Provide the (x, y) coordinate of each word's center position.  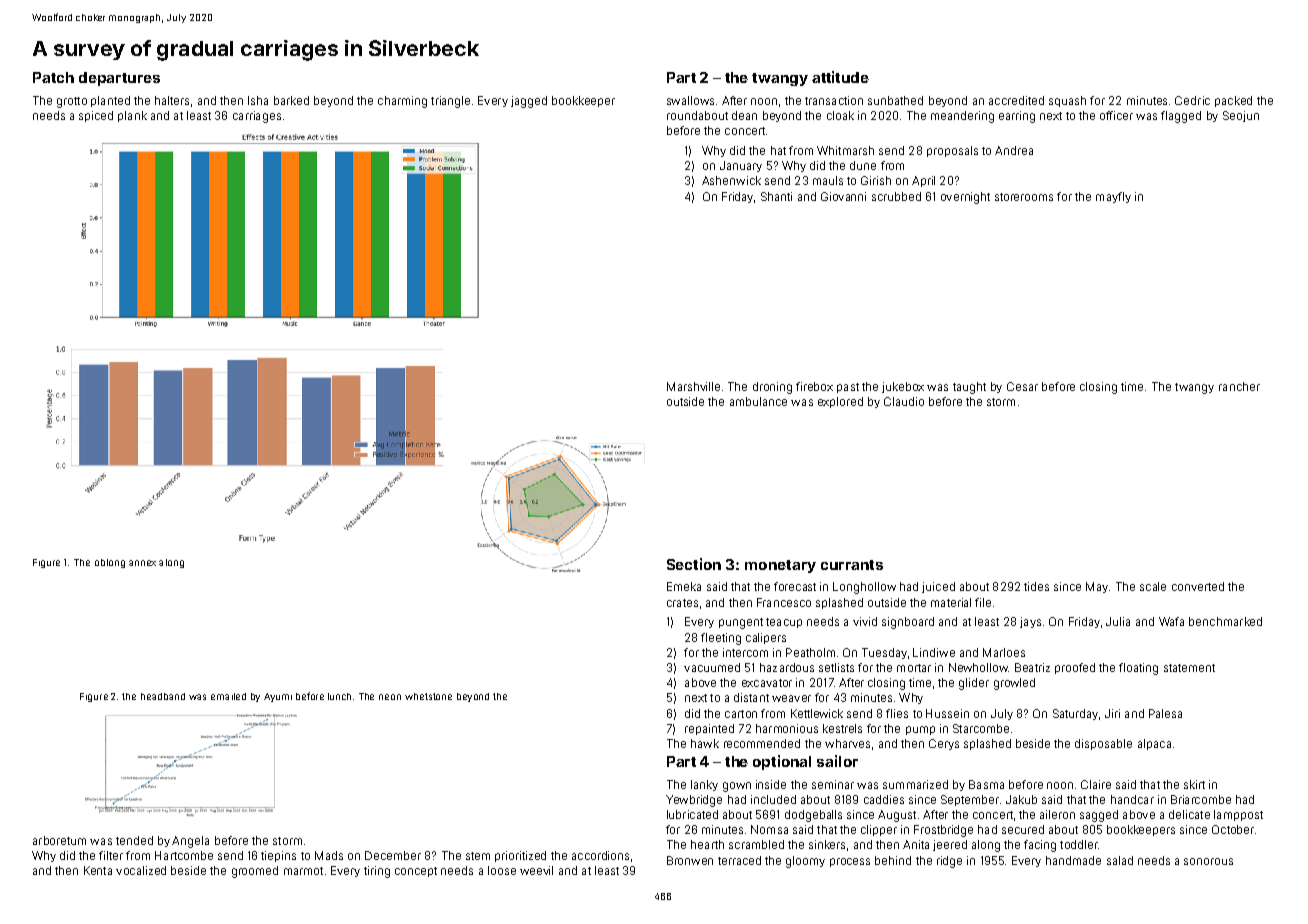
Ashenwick (731, 180)
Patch (53, 77)
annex (142, 563)
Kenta (98, 870)
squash (1067, 101)
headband (163, 696)
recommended (762, 743)
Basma (986, 784)
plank (132, 116)
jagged (529, 102)
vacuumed (712, 667)
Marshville (693, 386)
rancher (1239, 386)
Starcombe (981, 728)
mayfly (1113, 197)
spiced (96, 116)
